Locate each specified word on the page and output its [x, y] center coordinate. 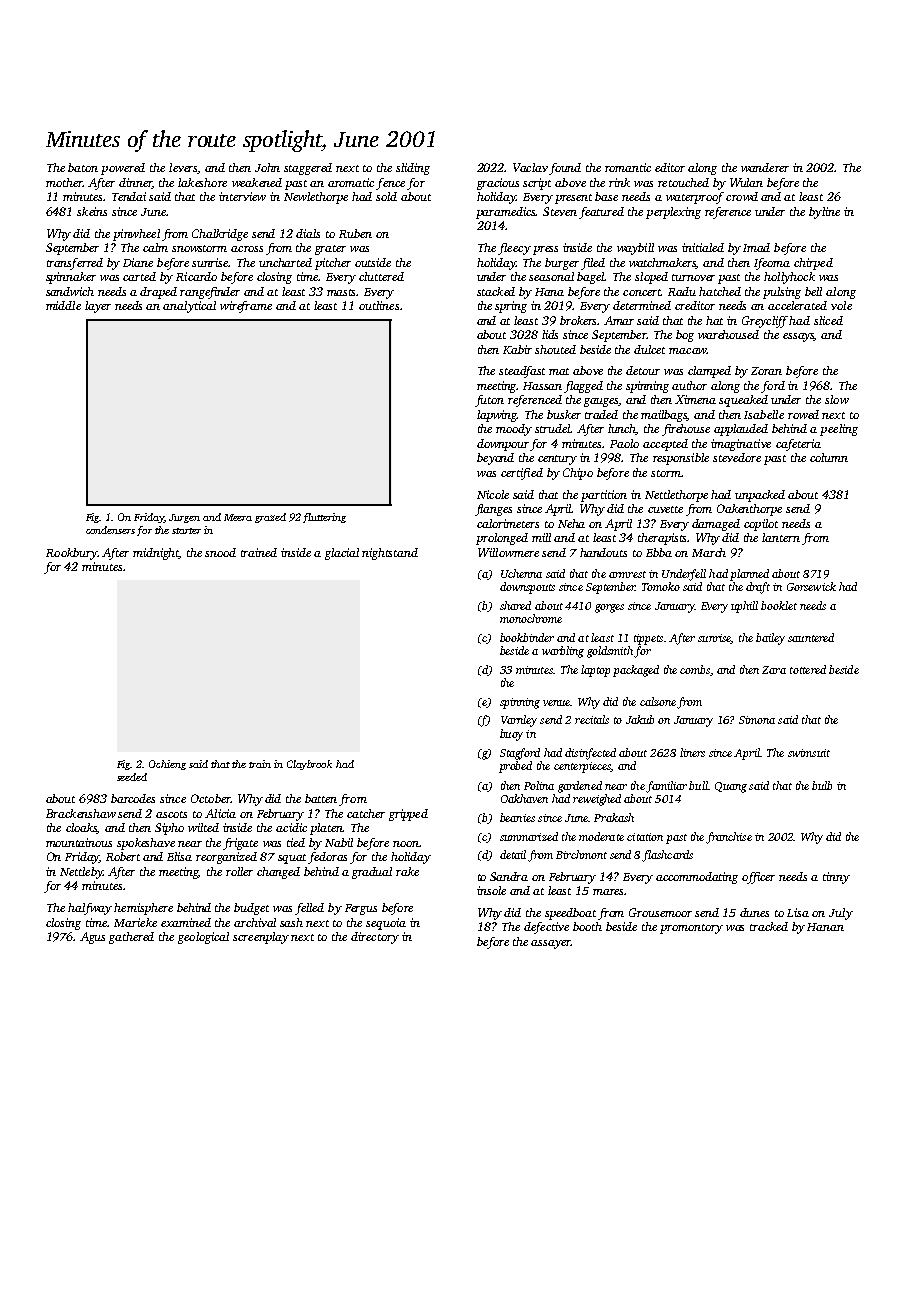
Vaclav [530, 167]
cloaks [82, 828]
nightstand [390, 554]
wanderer [765, 167]
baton [83, 167]
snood [220, 552]
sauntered [811, 637]
